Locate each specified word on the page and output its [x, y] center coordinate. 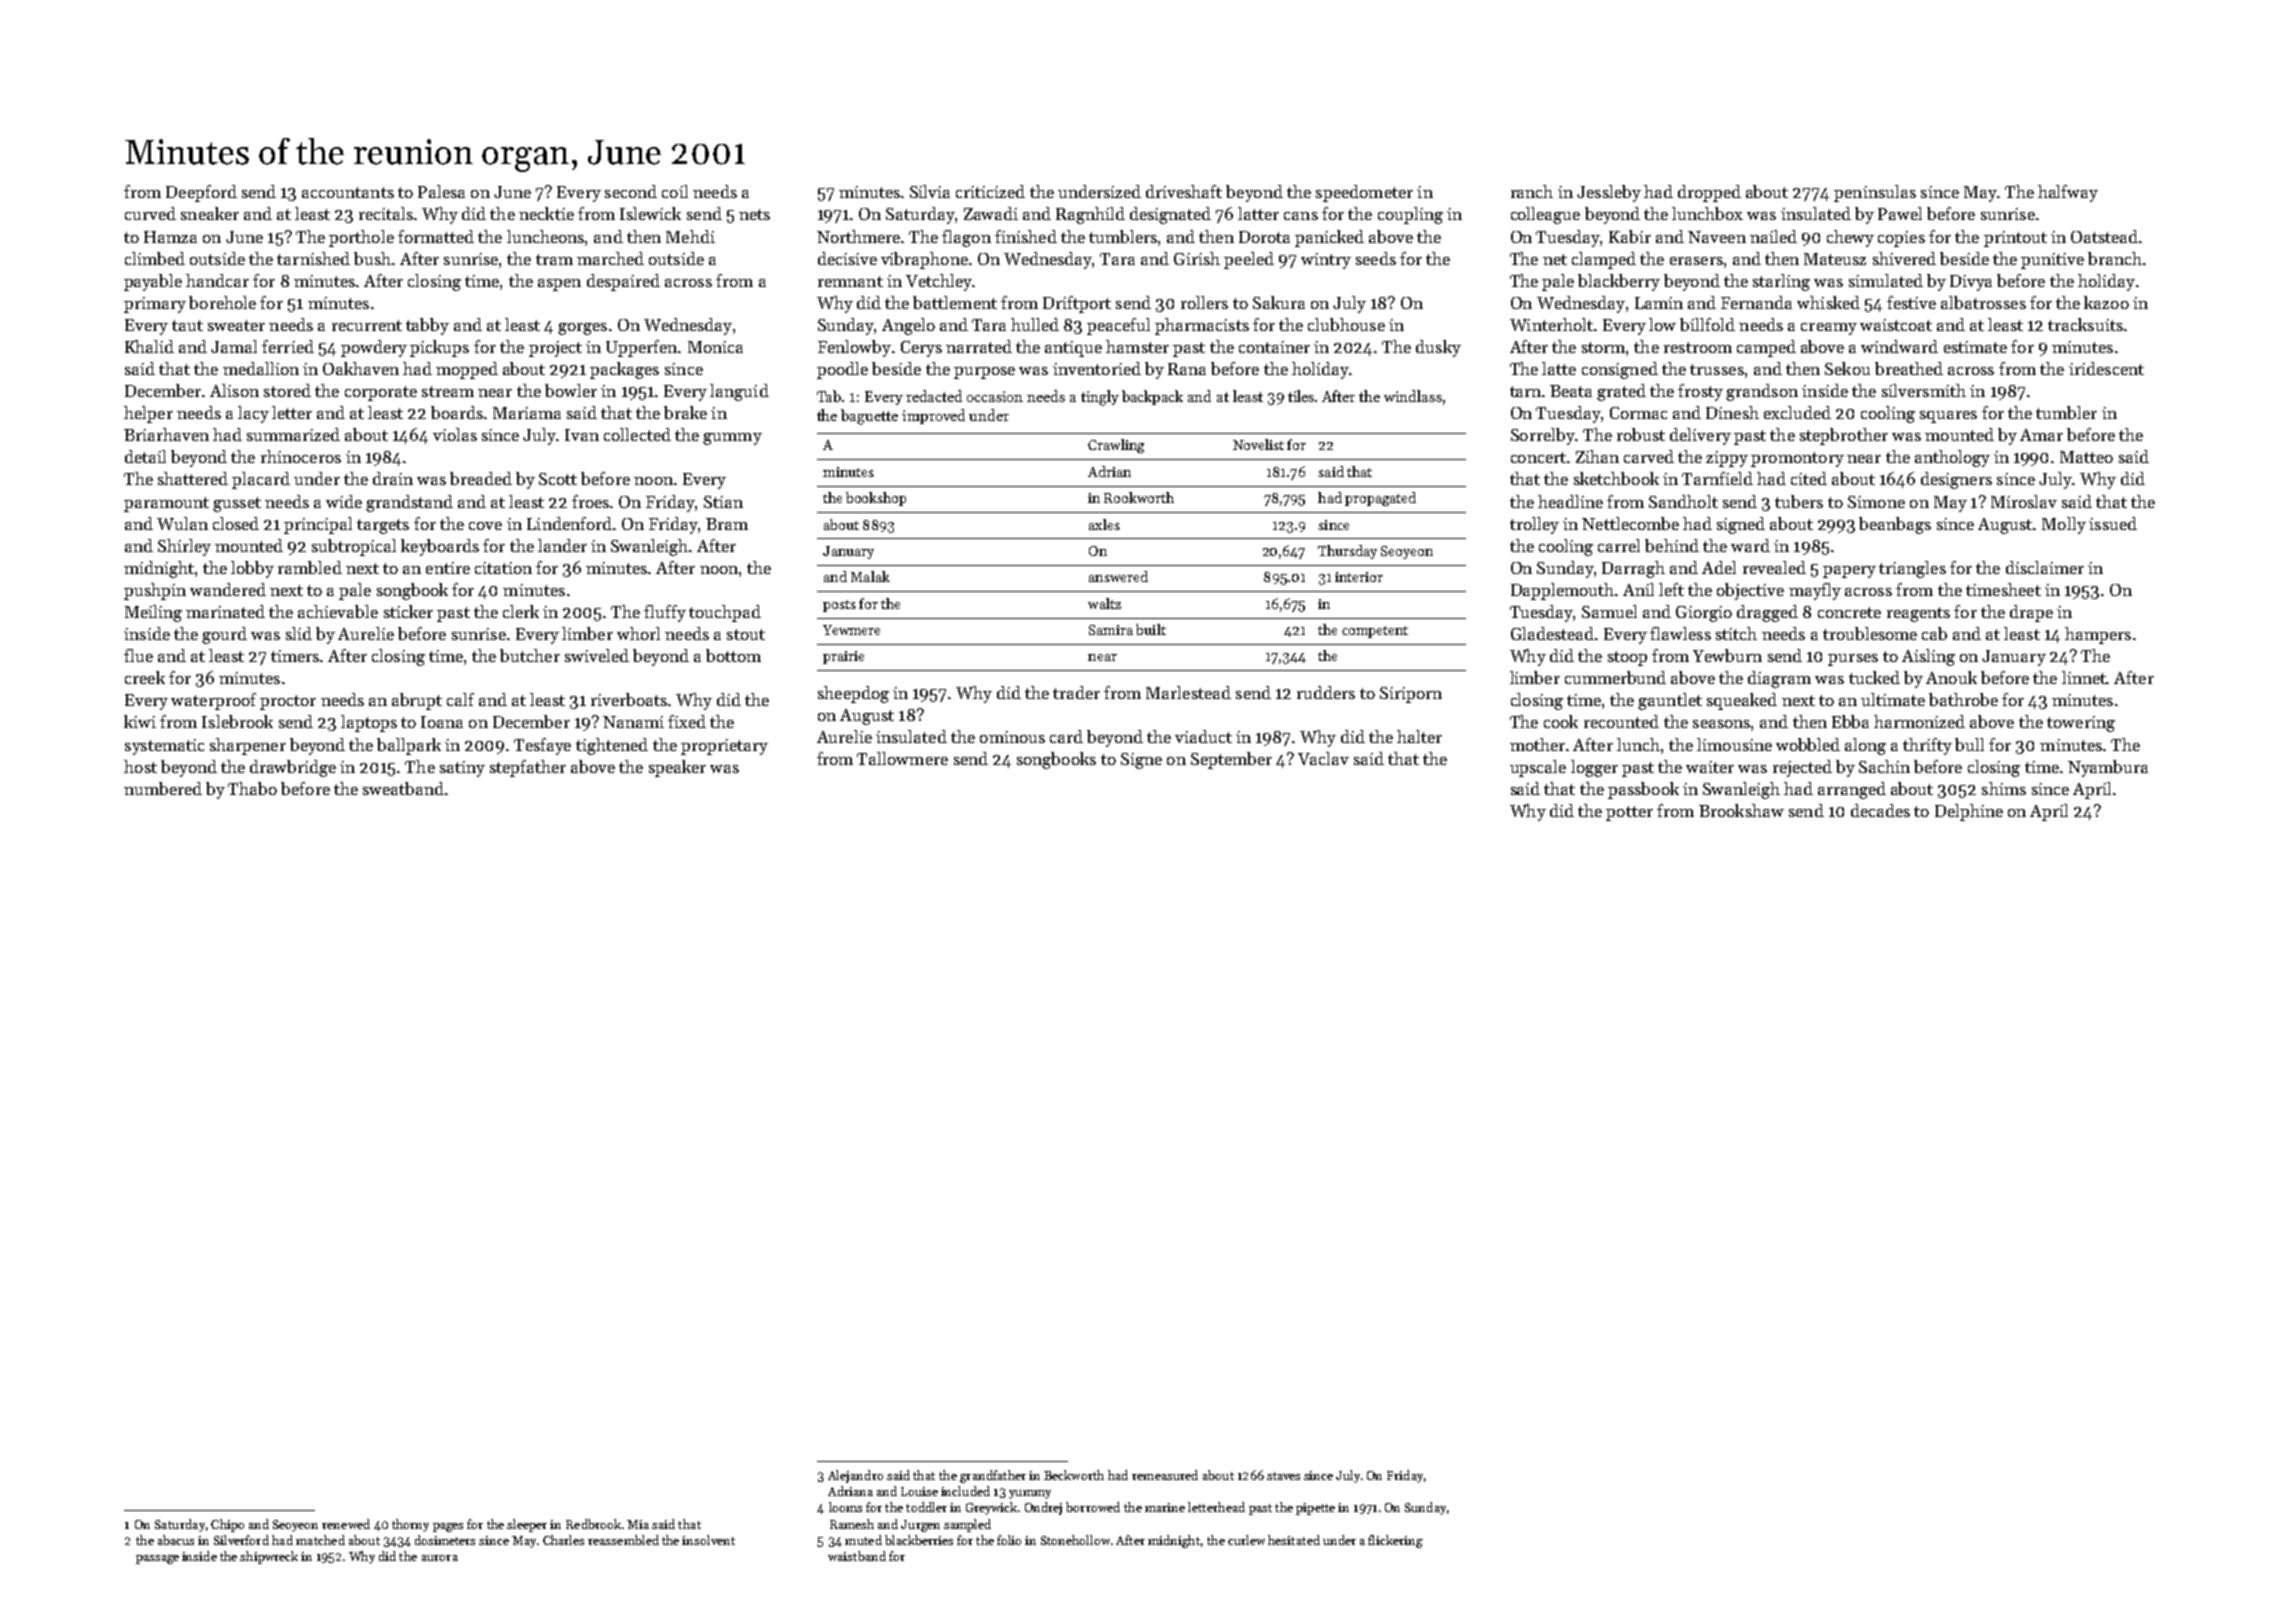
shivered [1904, 258]
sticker [408, 611]
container [1274, 347]
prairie [843, 657]
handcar [217, 280]
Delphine [1969, 812]
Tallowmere [902, 758]
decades [1880, 810]
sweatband [403, 788]
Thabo [252, 788]
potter [1629, 813]
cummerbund [1615, 677]
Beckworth [1074, 1475]
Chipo [227, 1525]
